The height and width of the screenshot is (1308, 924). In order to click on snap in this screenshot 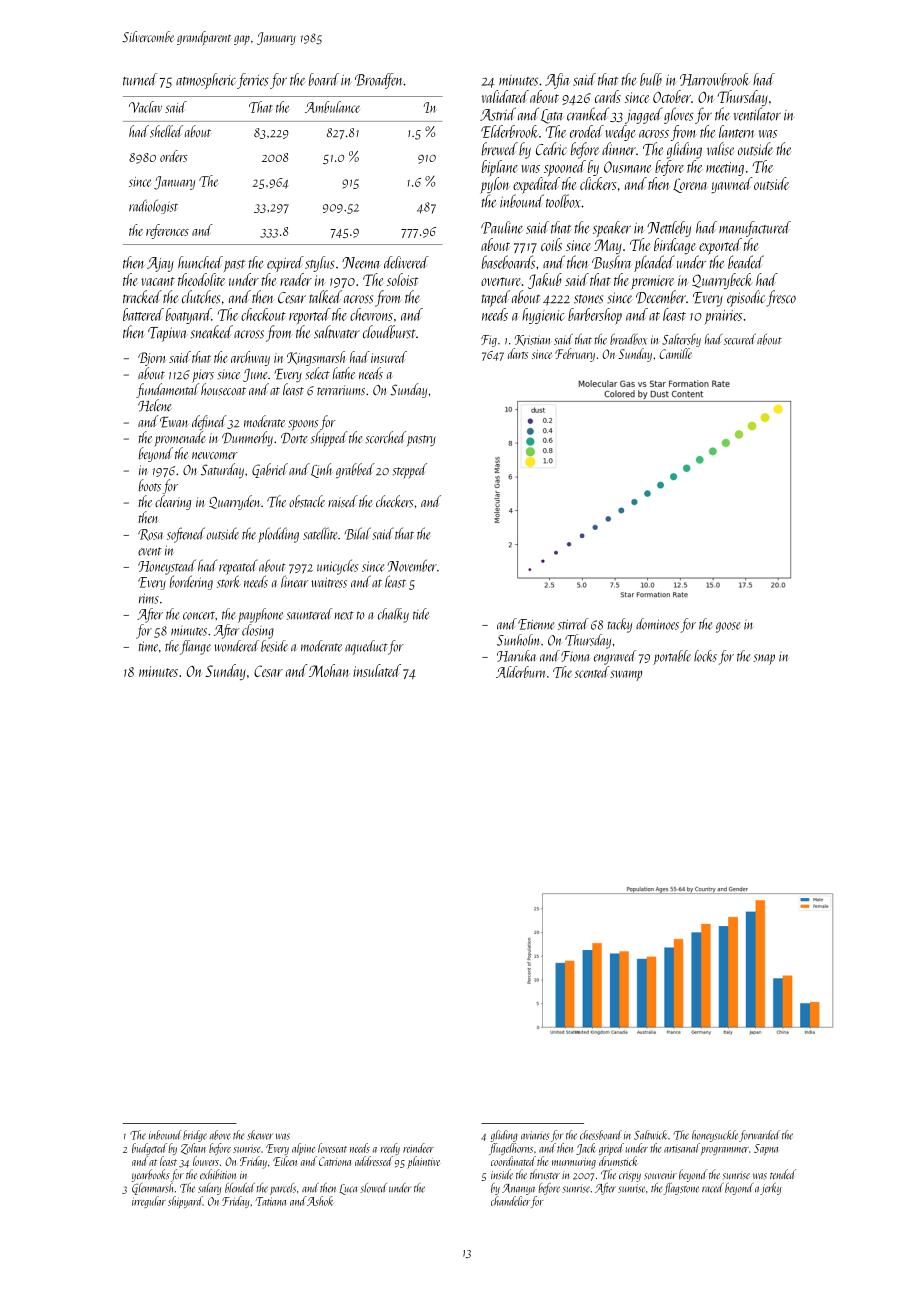, I will do `click(764, 659)`.
